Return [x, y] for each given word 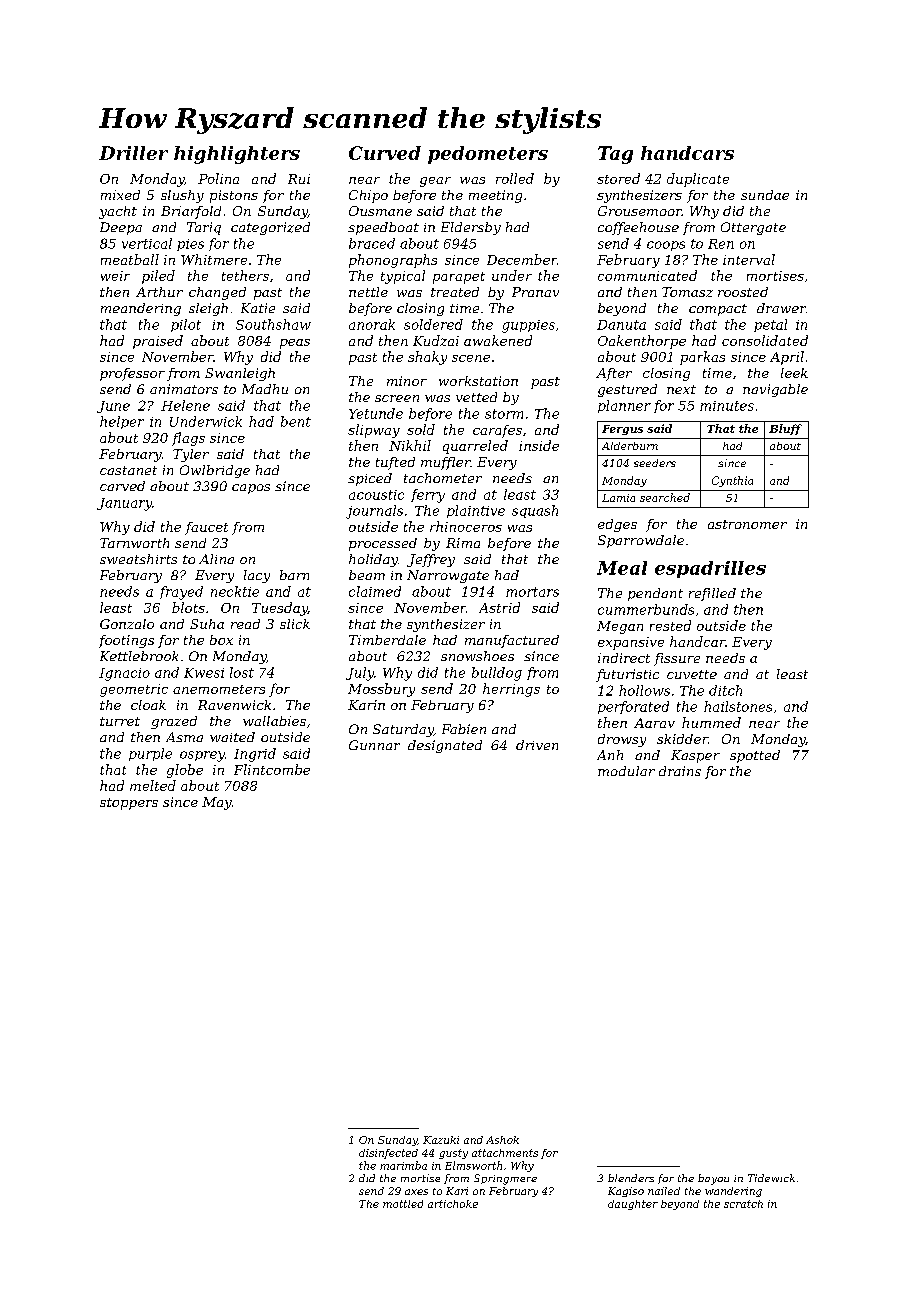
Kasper [695, 756]
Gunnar [374, 745]
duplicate [698, 180]
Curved [385, 153]
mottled [403, 1204]
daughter [633, 1205]
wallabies [274, 721]
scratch [743, 1204]
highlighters [237, 155]
